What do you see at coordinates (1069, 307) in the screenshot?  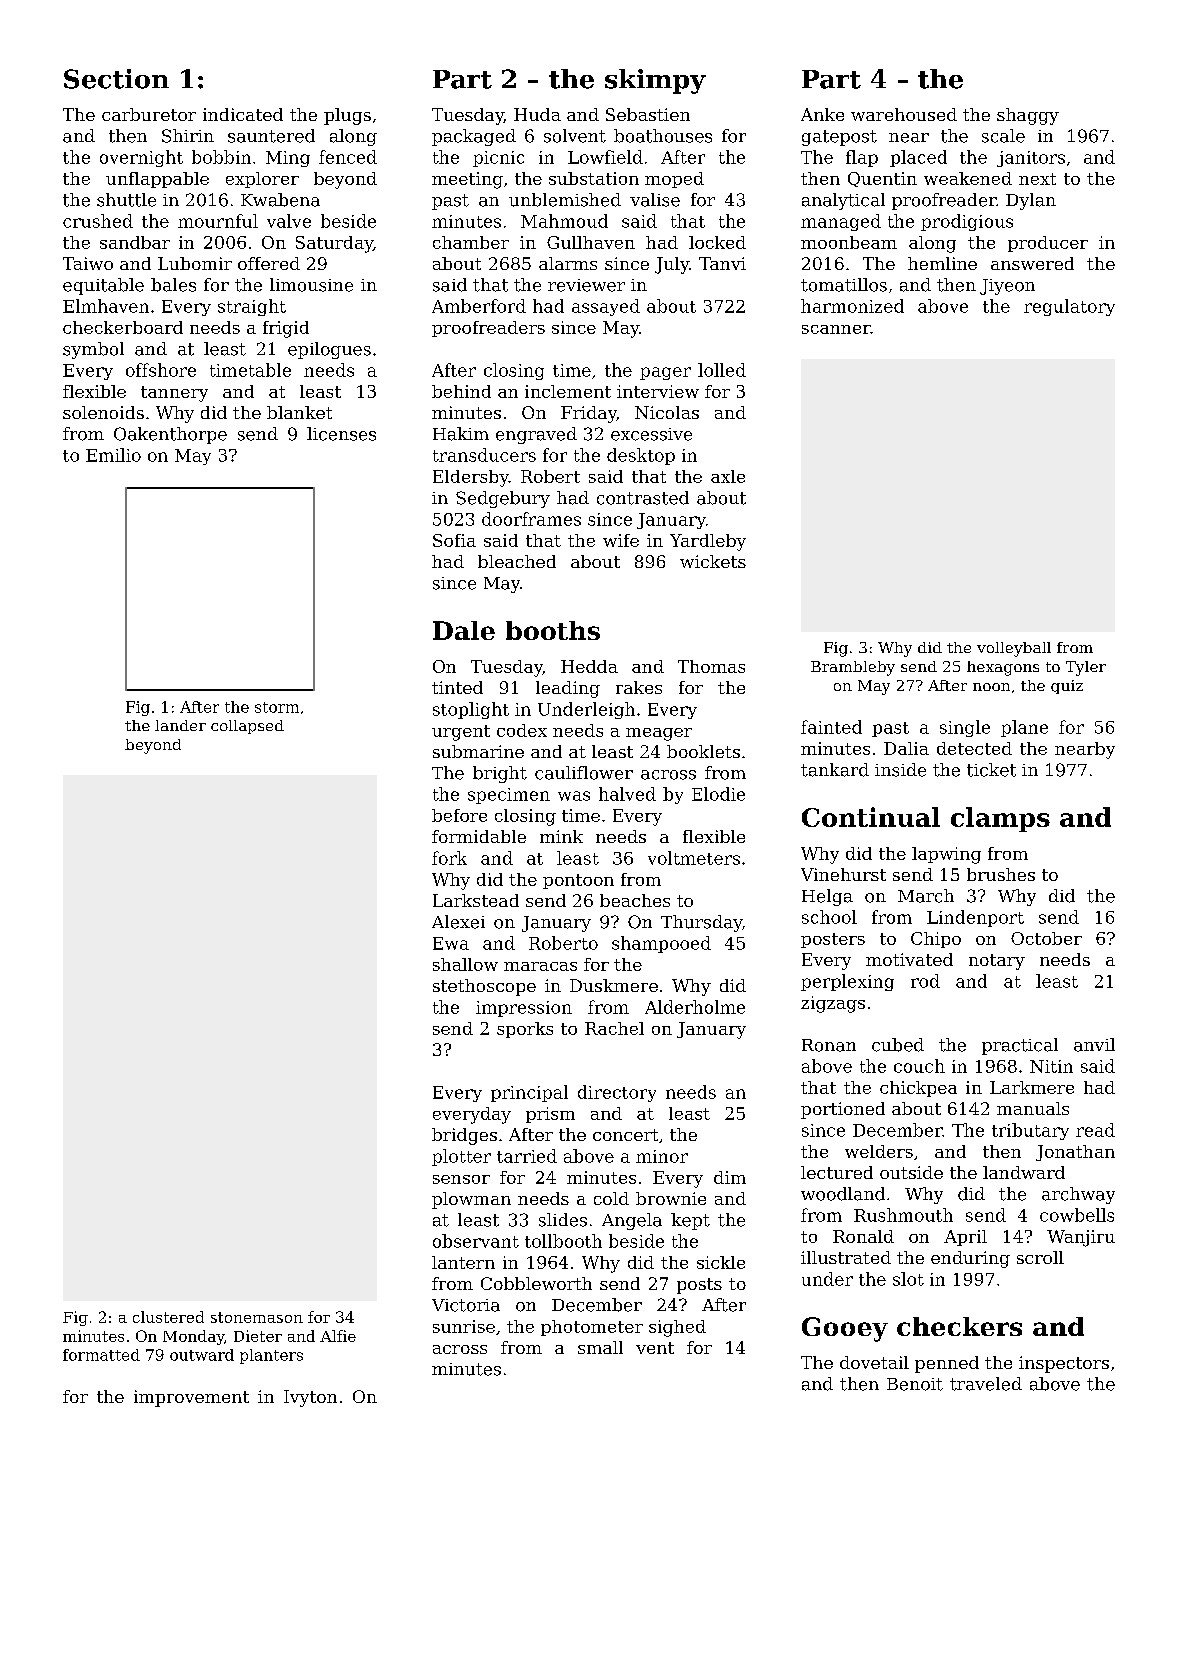 I see `regulatory` at bounding box center [1069, 307].
